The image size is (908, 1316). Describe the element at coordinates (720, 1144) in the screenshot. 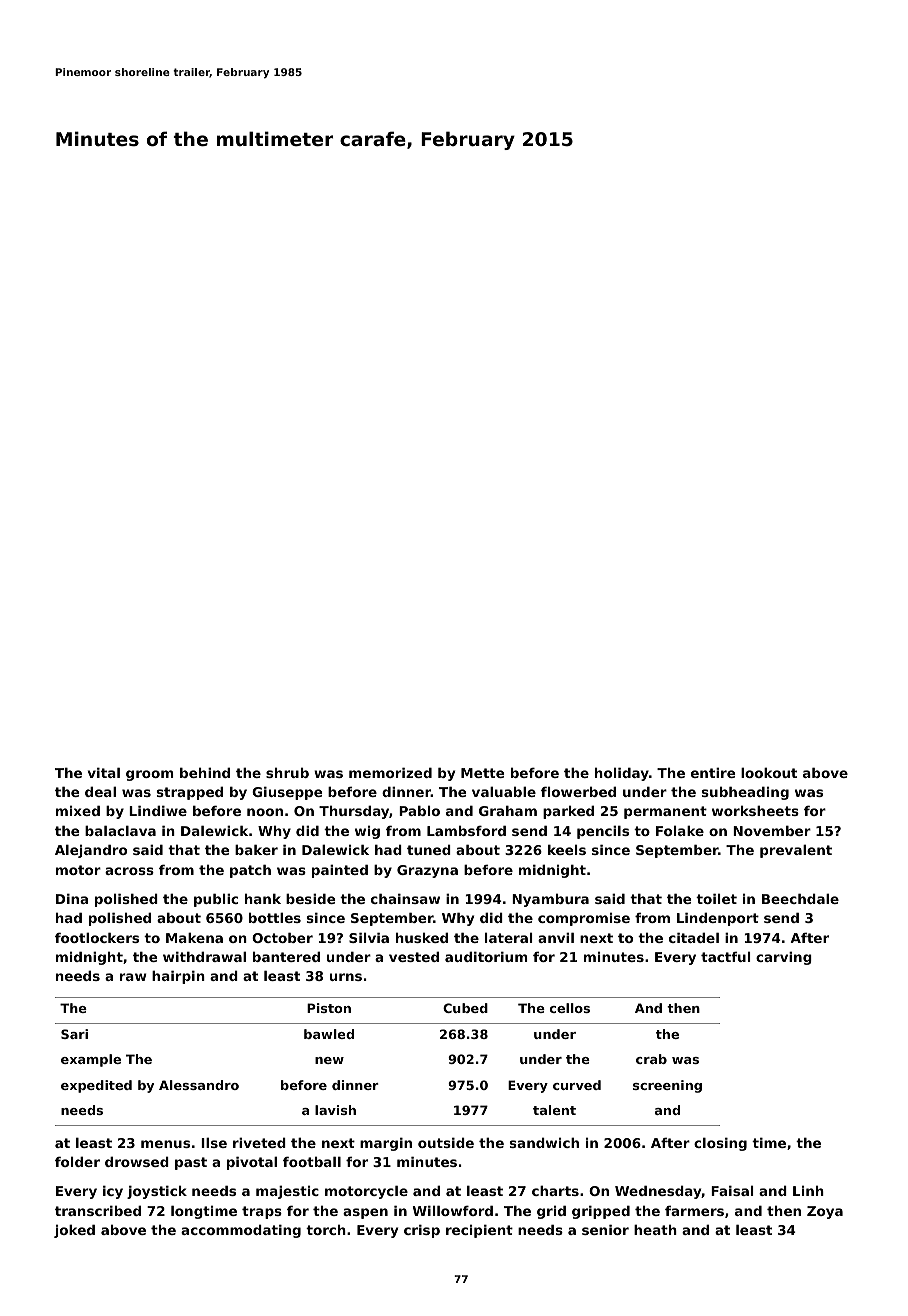

I see `closing` at that location.
